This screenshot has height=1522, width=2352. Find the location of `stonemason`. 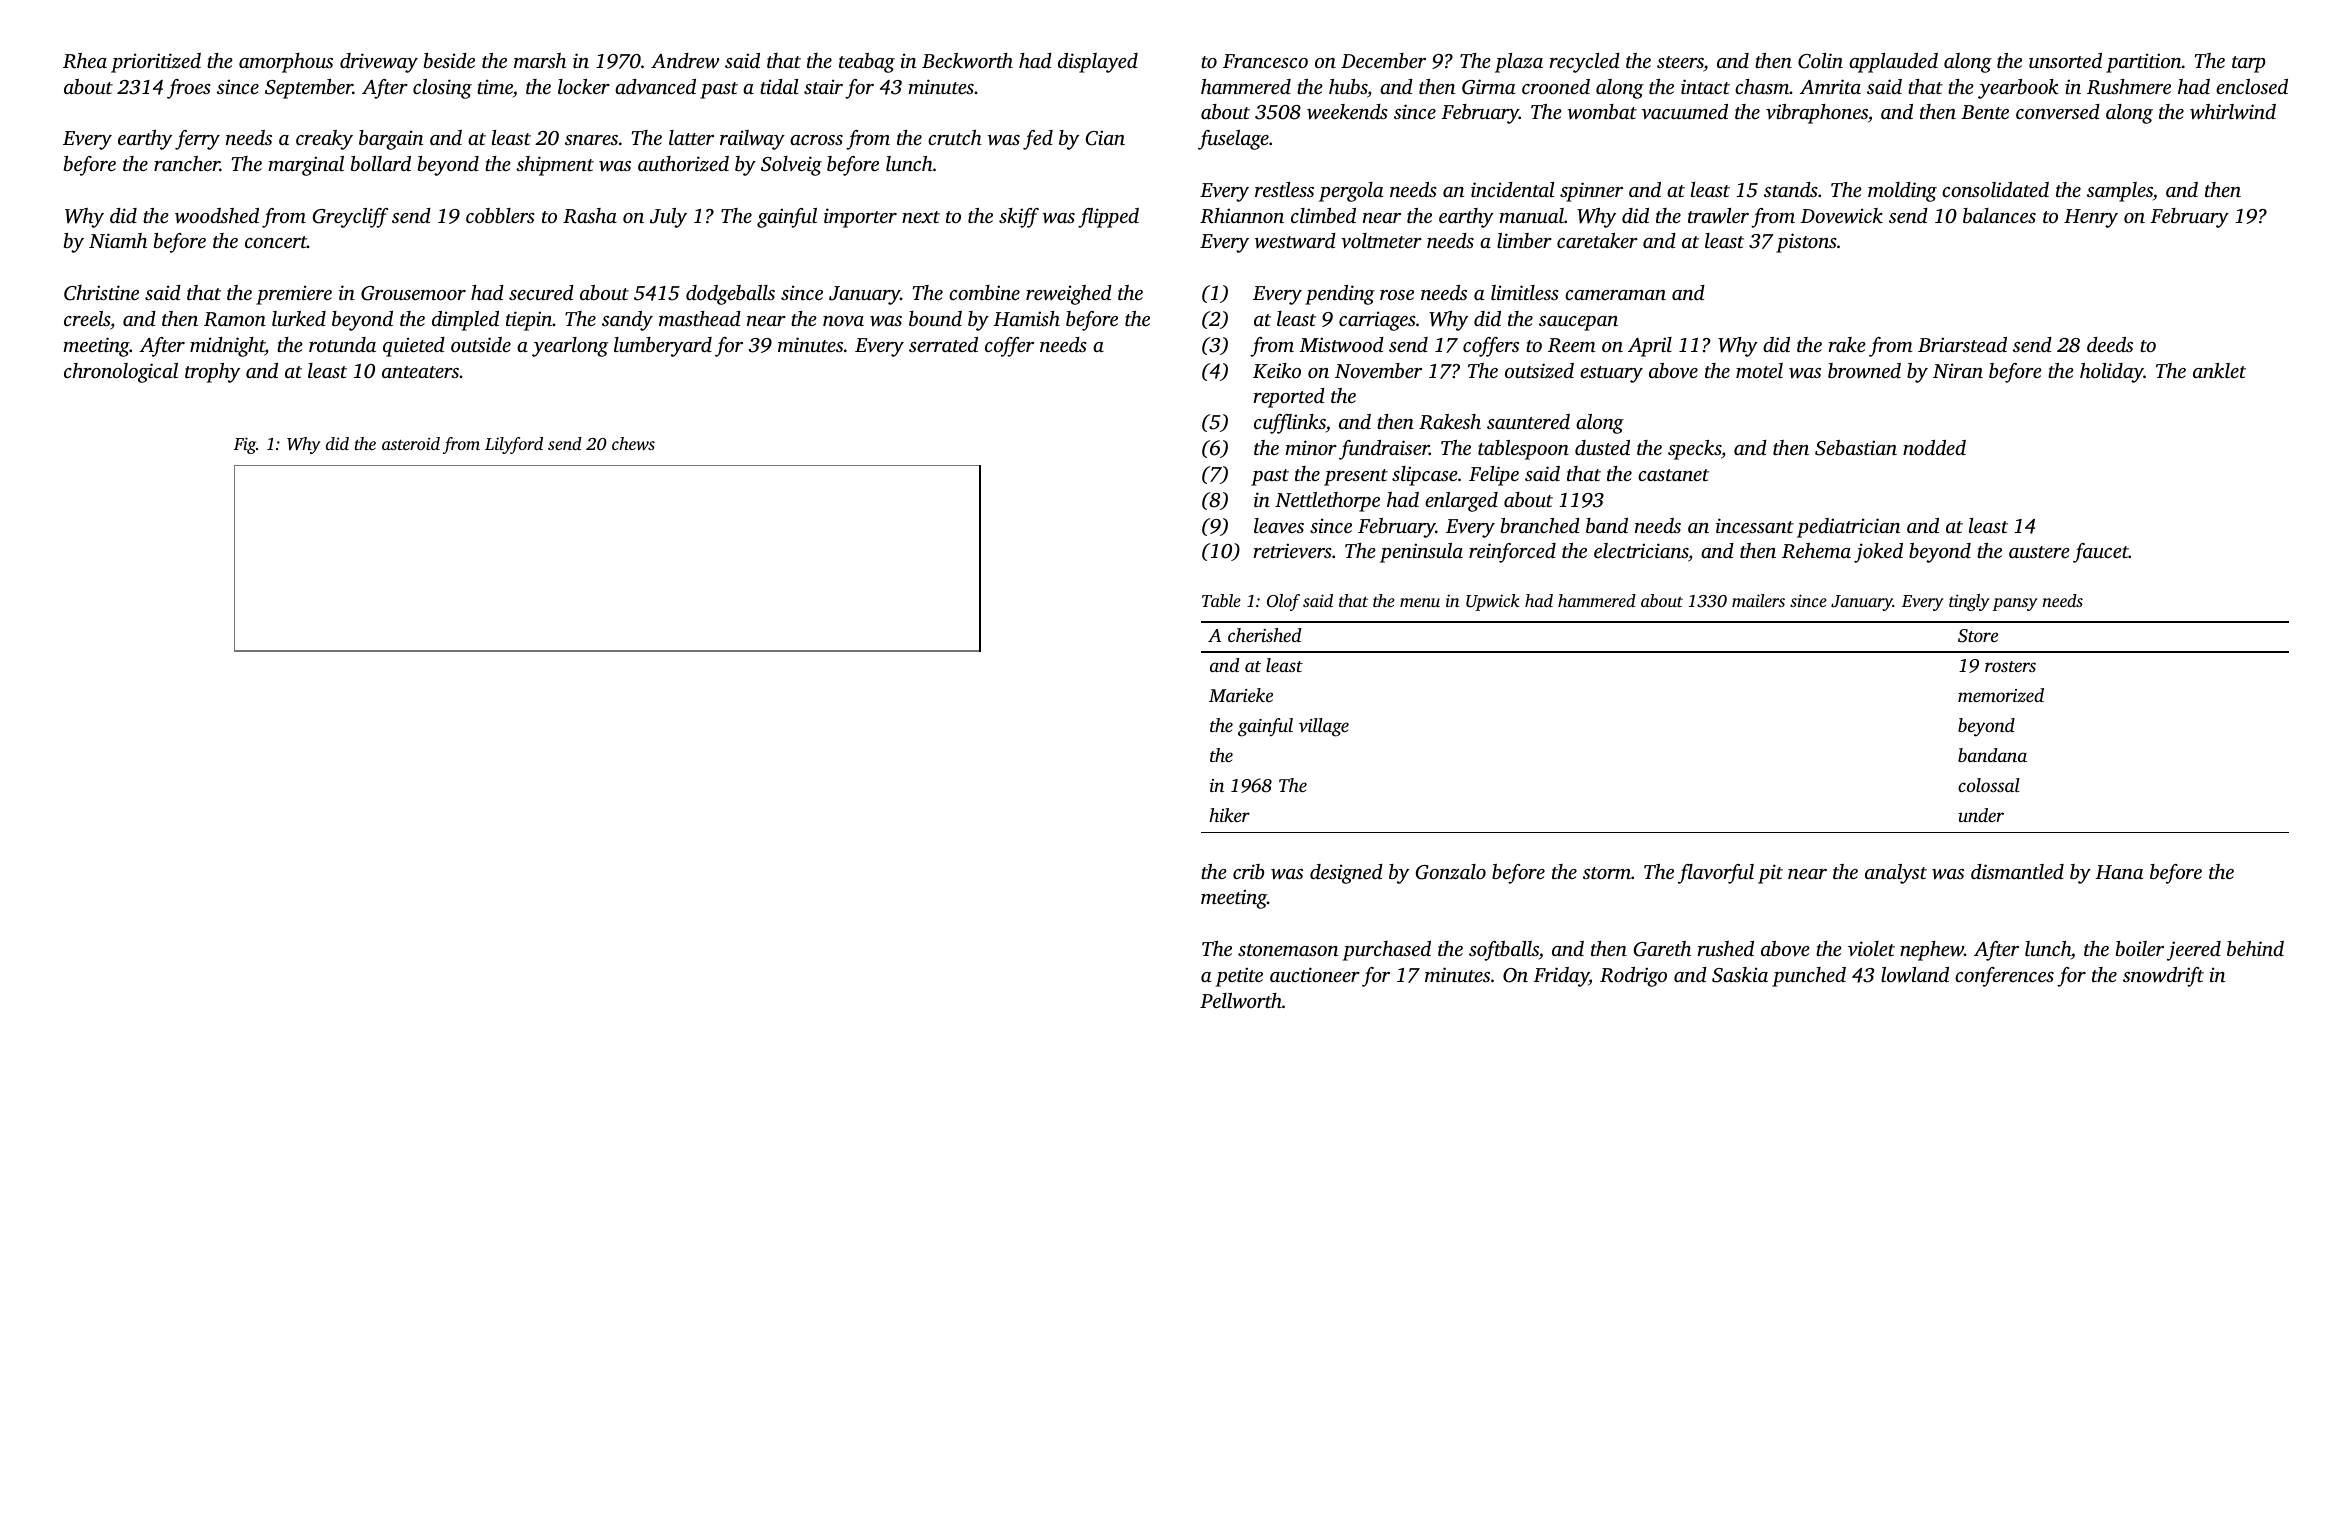

stonemason is located at coordinates (1288, 950).
